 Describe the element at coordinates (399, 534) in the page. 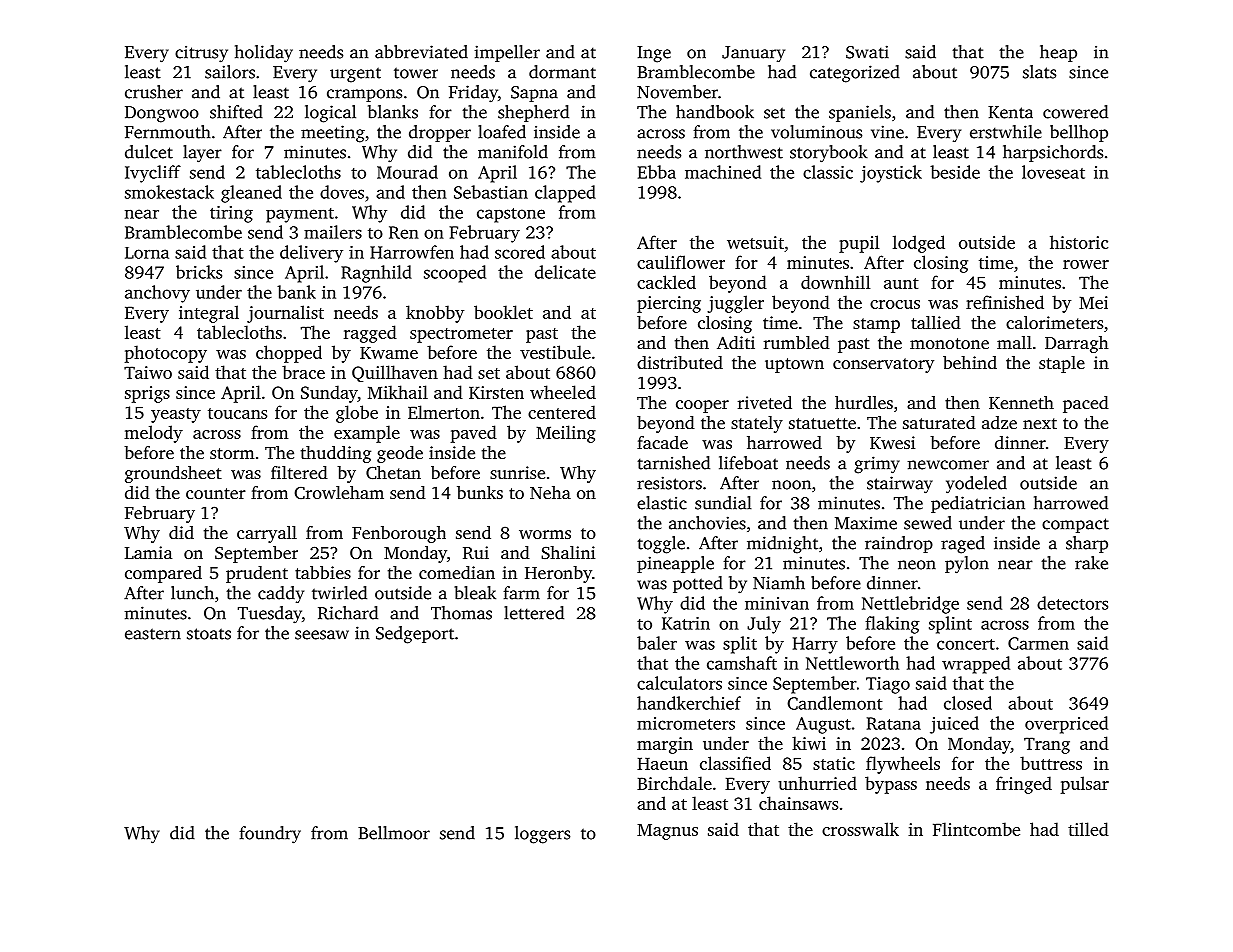

I see `Fenborough` at that location.
